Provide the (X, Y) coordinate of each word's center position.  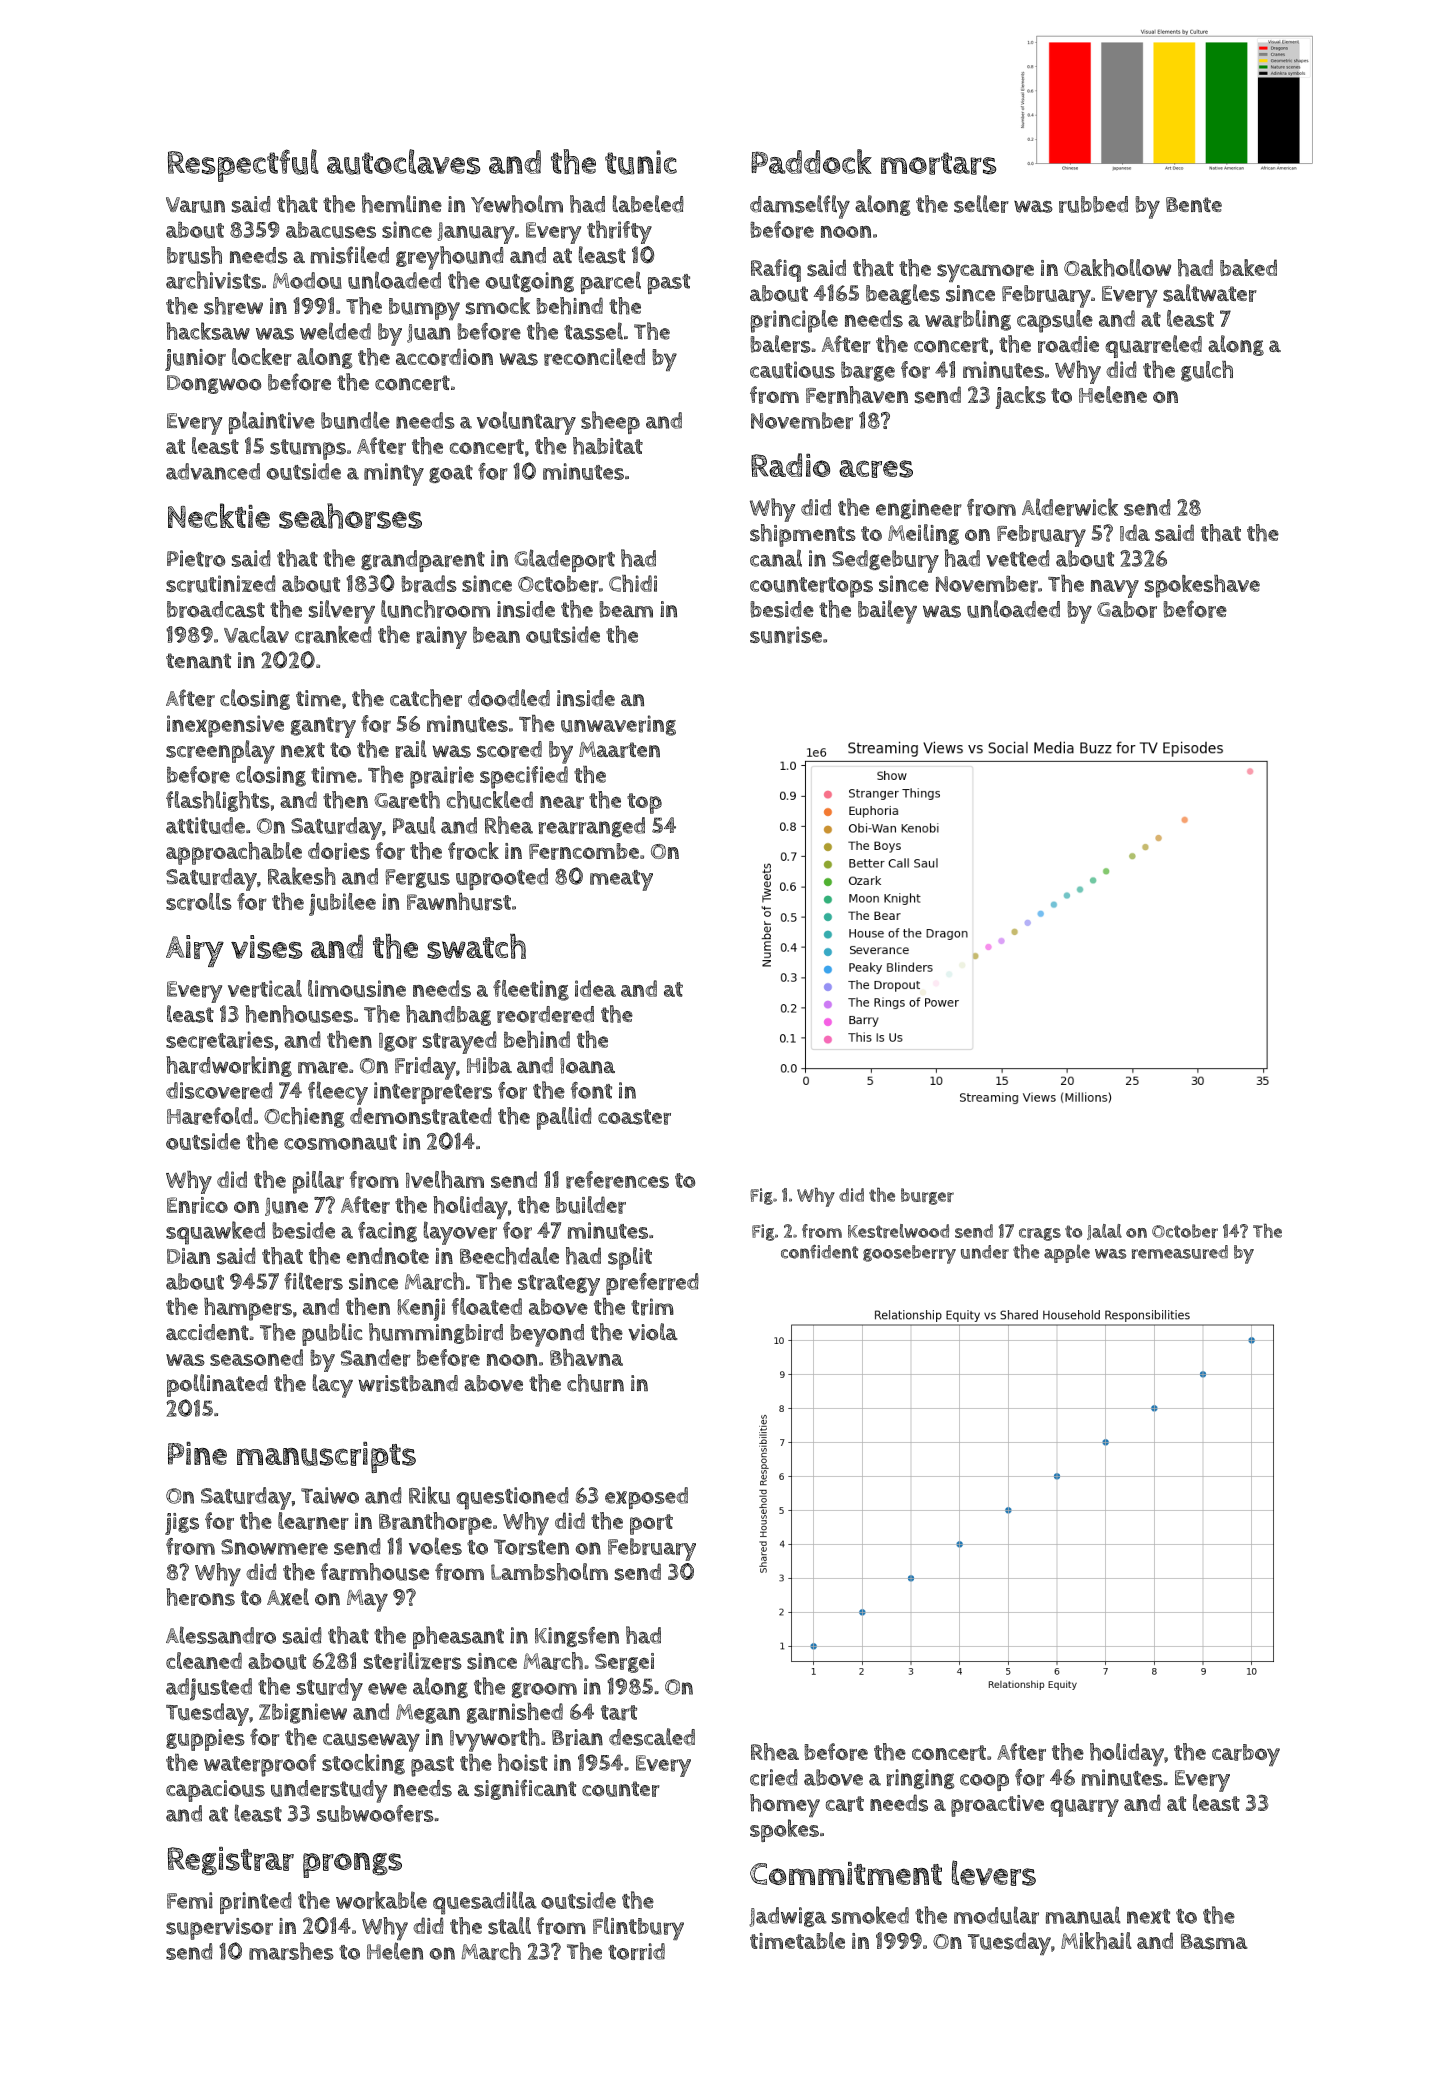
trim (652, 1307)
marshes (291, 1951)
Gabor (1127, 609)
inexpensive (225, 726)
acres (876, 469)
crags (1040, 1234)
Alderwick (1070, 507)
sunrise (786, 635)
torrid (636, 1951)
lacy (333, 1386)
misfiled (350, 255)
